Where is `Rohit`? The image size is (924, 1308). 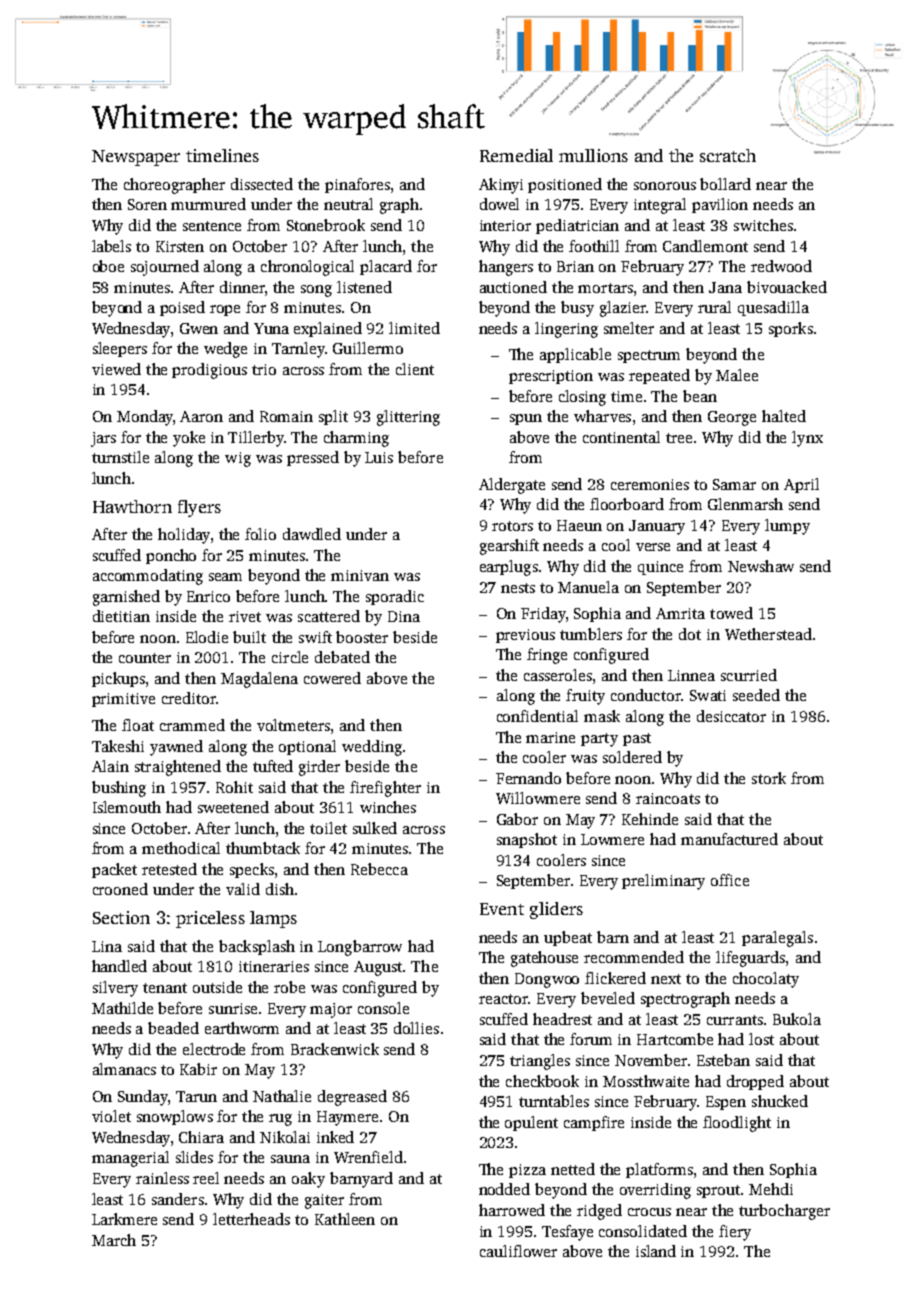
Rohit is located at coordinates (234, 787).
